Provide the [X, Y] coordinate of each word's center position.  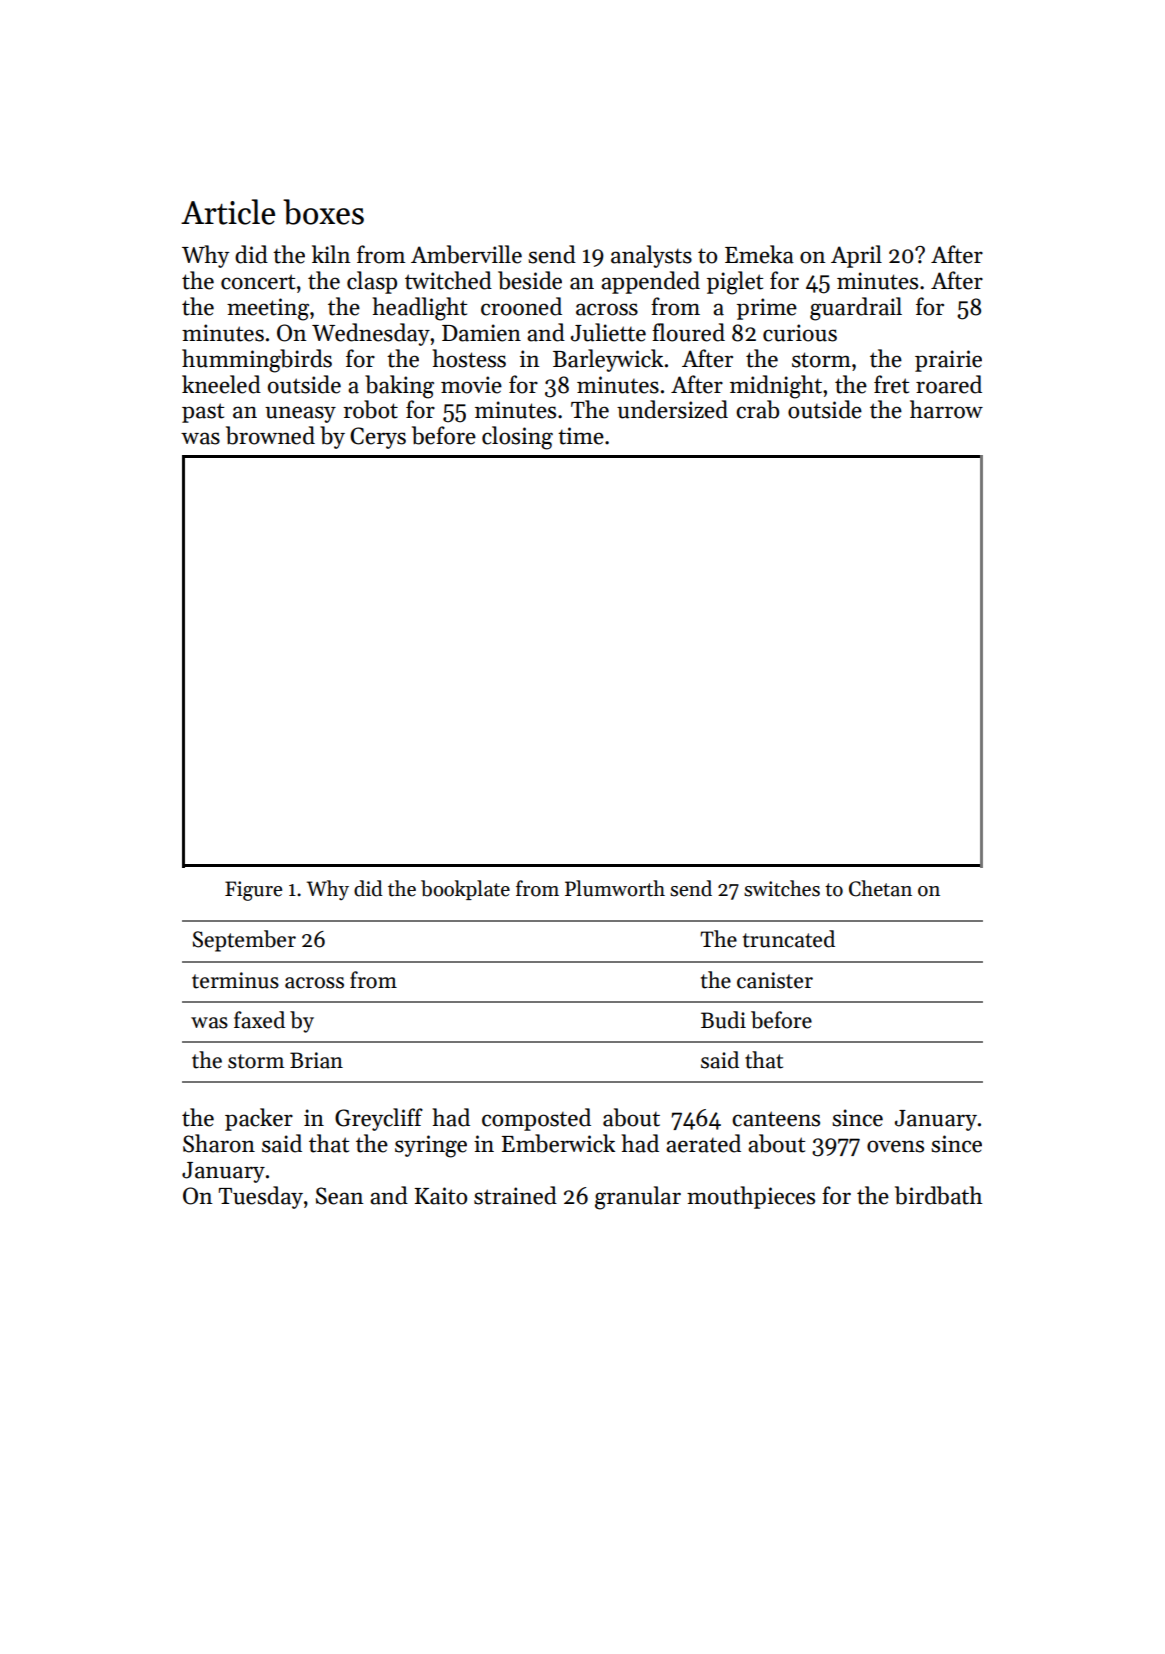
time [581, 436]
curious [800, 333]
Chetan [880, 888]
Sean [340, 1196]
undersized [672, 409]
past [203, 413]
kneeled [221, 384]
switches [782, 888]
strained [515, 1195]
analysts [651, 256]
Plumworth [615, 888]
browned [270, 435]
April [856, 256]
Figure [253, 891]
